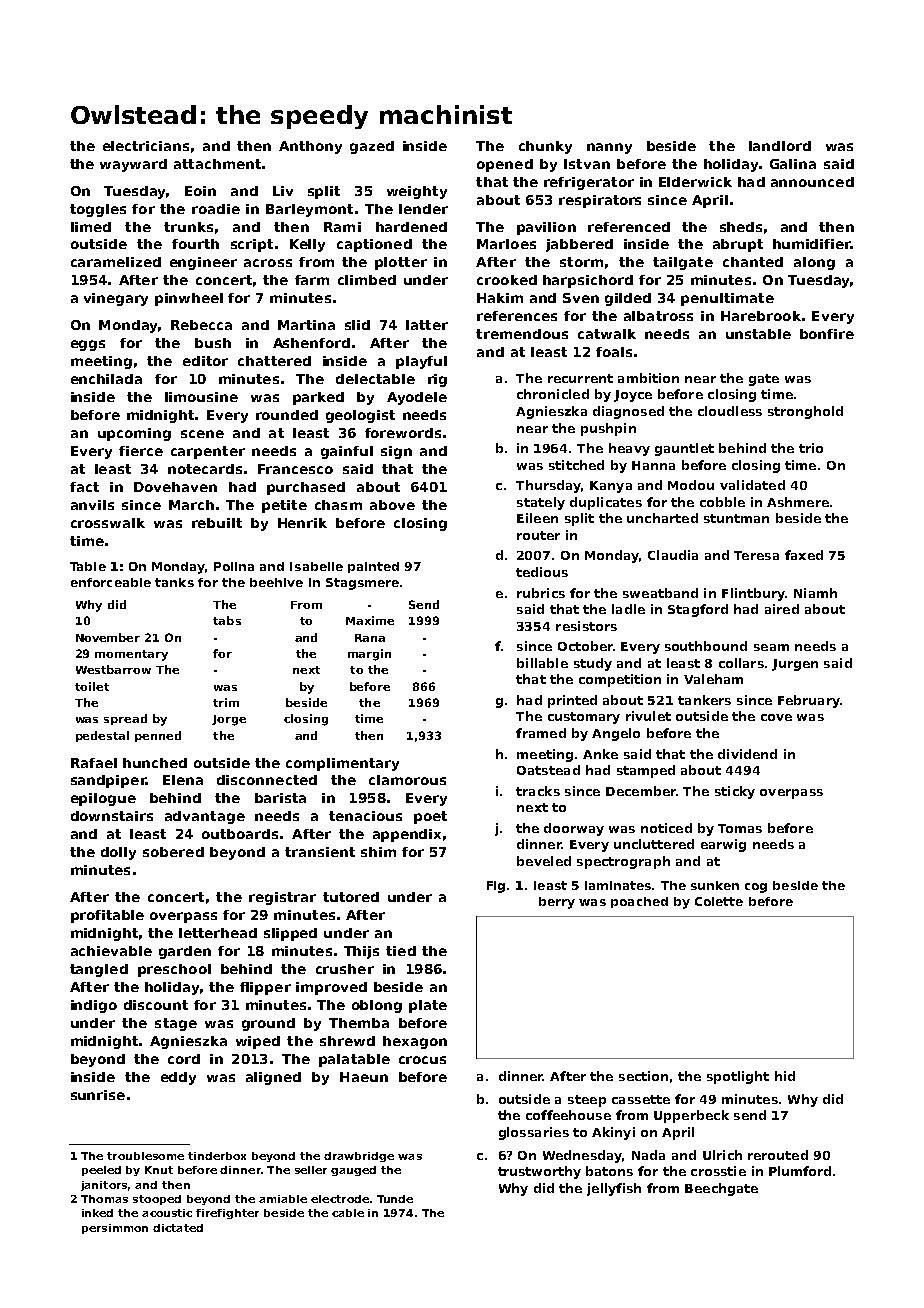 Image resolution: width=924 pixels, height=1308 pixels. What do you see at coordinates (778, 1155) in the screenshot?
I see `rerouted` at bounding box center [778, 1155].
